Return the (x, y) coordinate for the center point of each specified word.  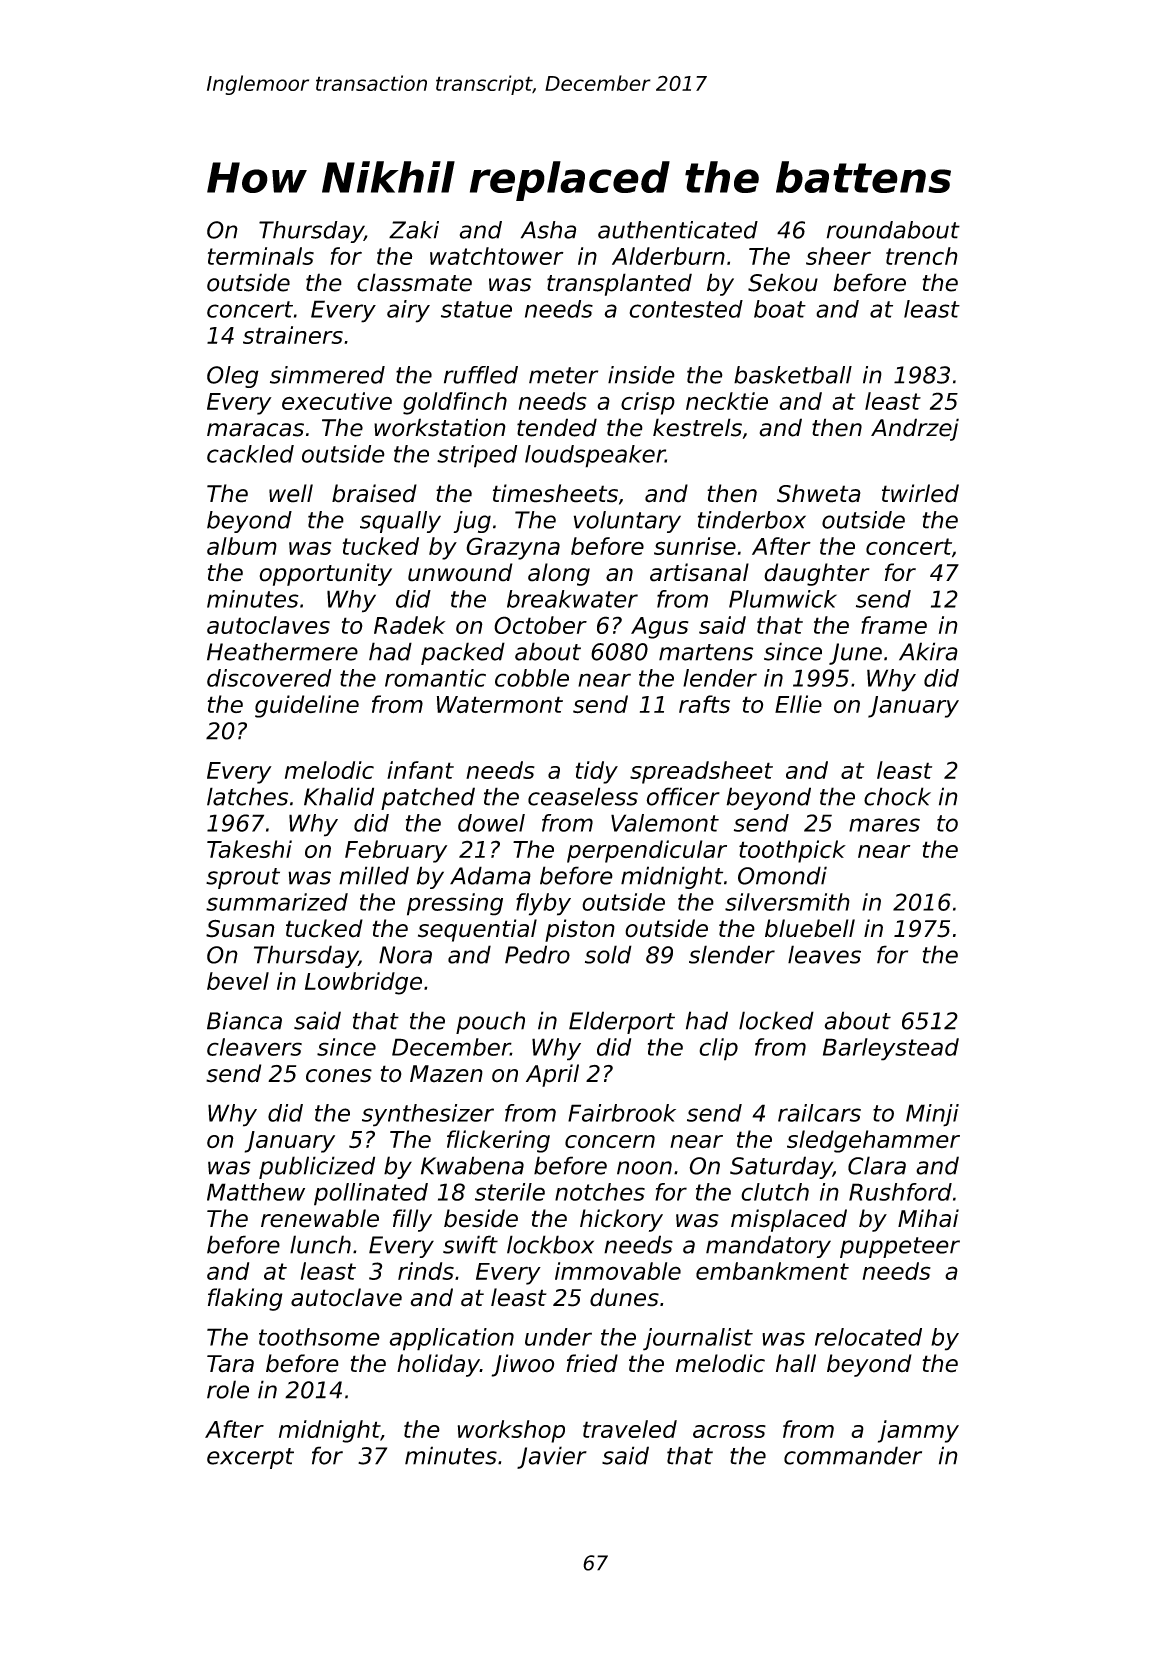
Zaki (414, 230)
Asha (548, 230)
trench (922, 256)
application (451, 1339)
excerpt (250, 1458)
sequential (477, 930)
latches (247, 796)
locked (776, 1020)
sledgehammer (873, 1141)
